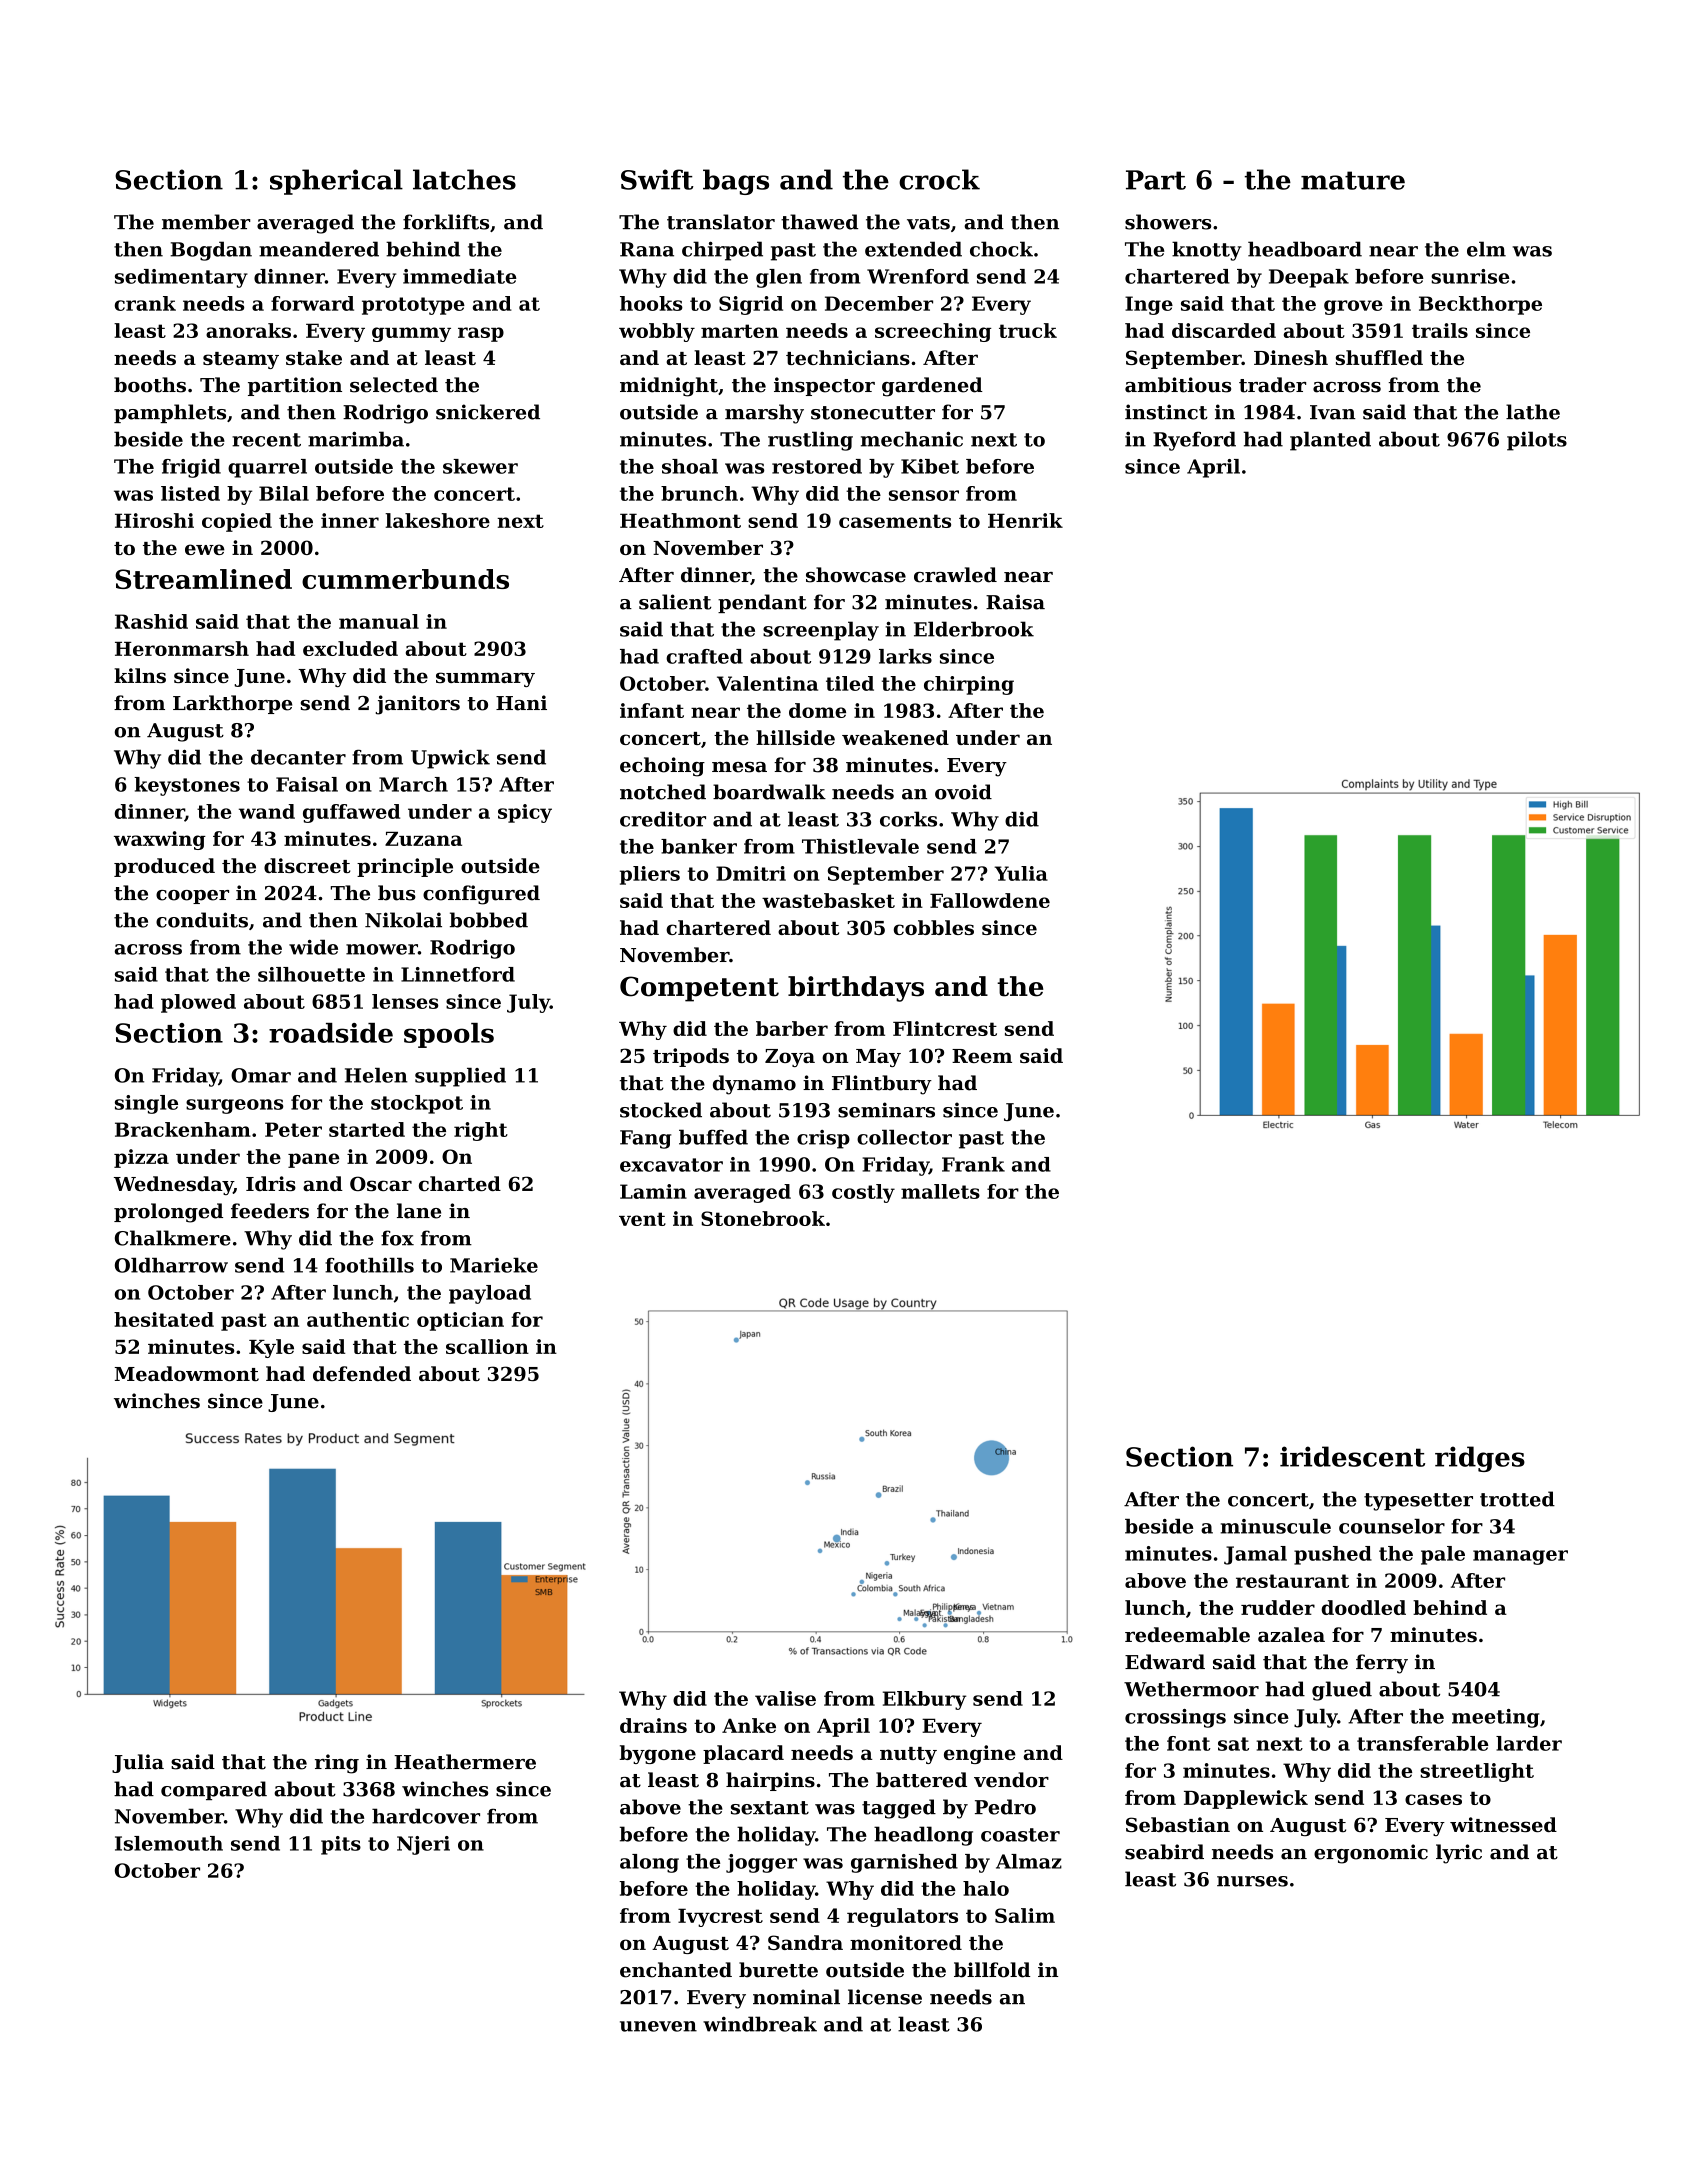  I want to click on uneven, so click(658, 2026).
